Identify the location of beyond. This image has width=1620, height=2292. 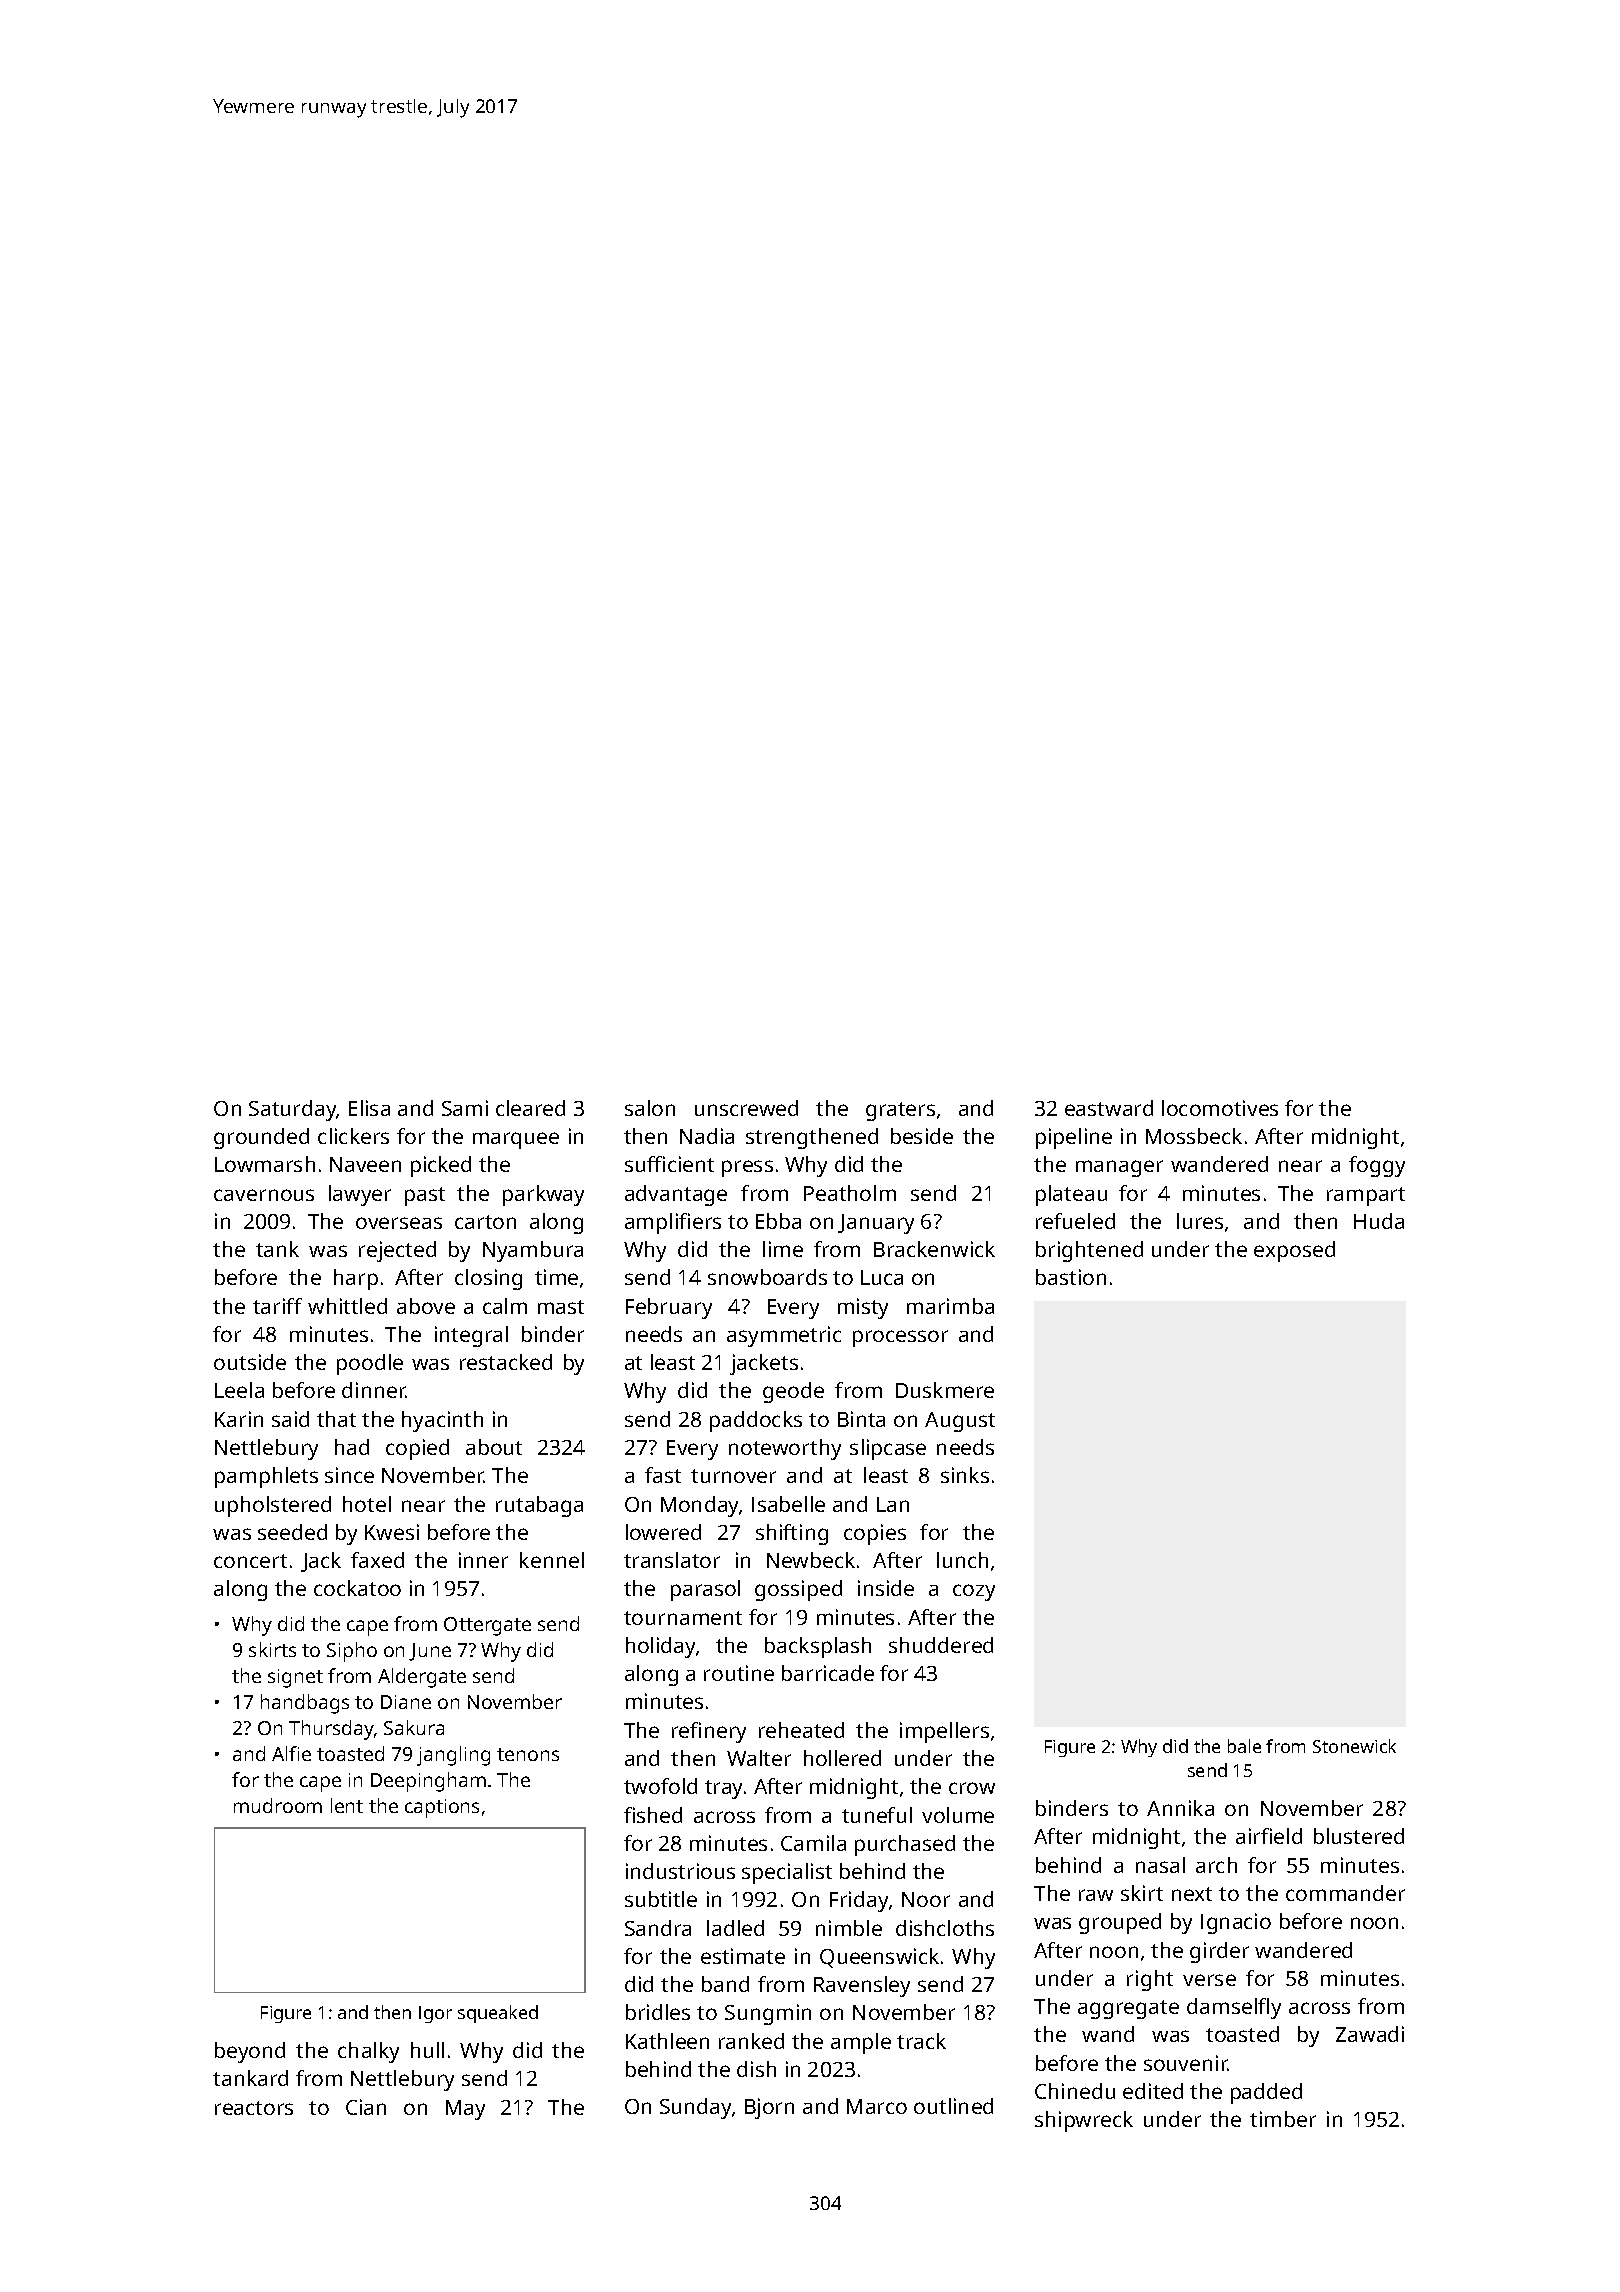
(250, 2052).
